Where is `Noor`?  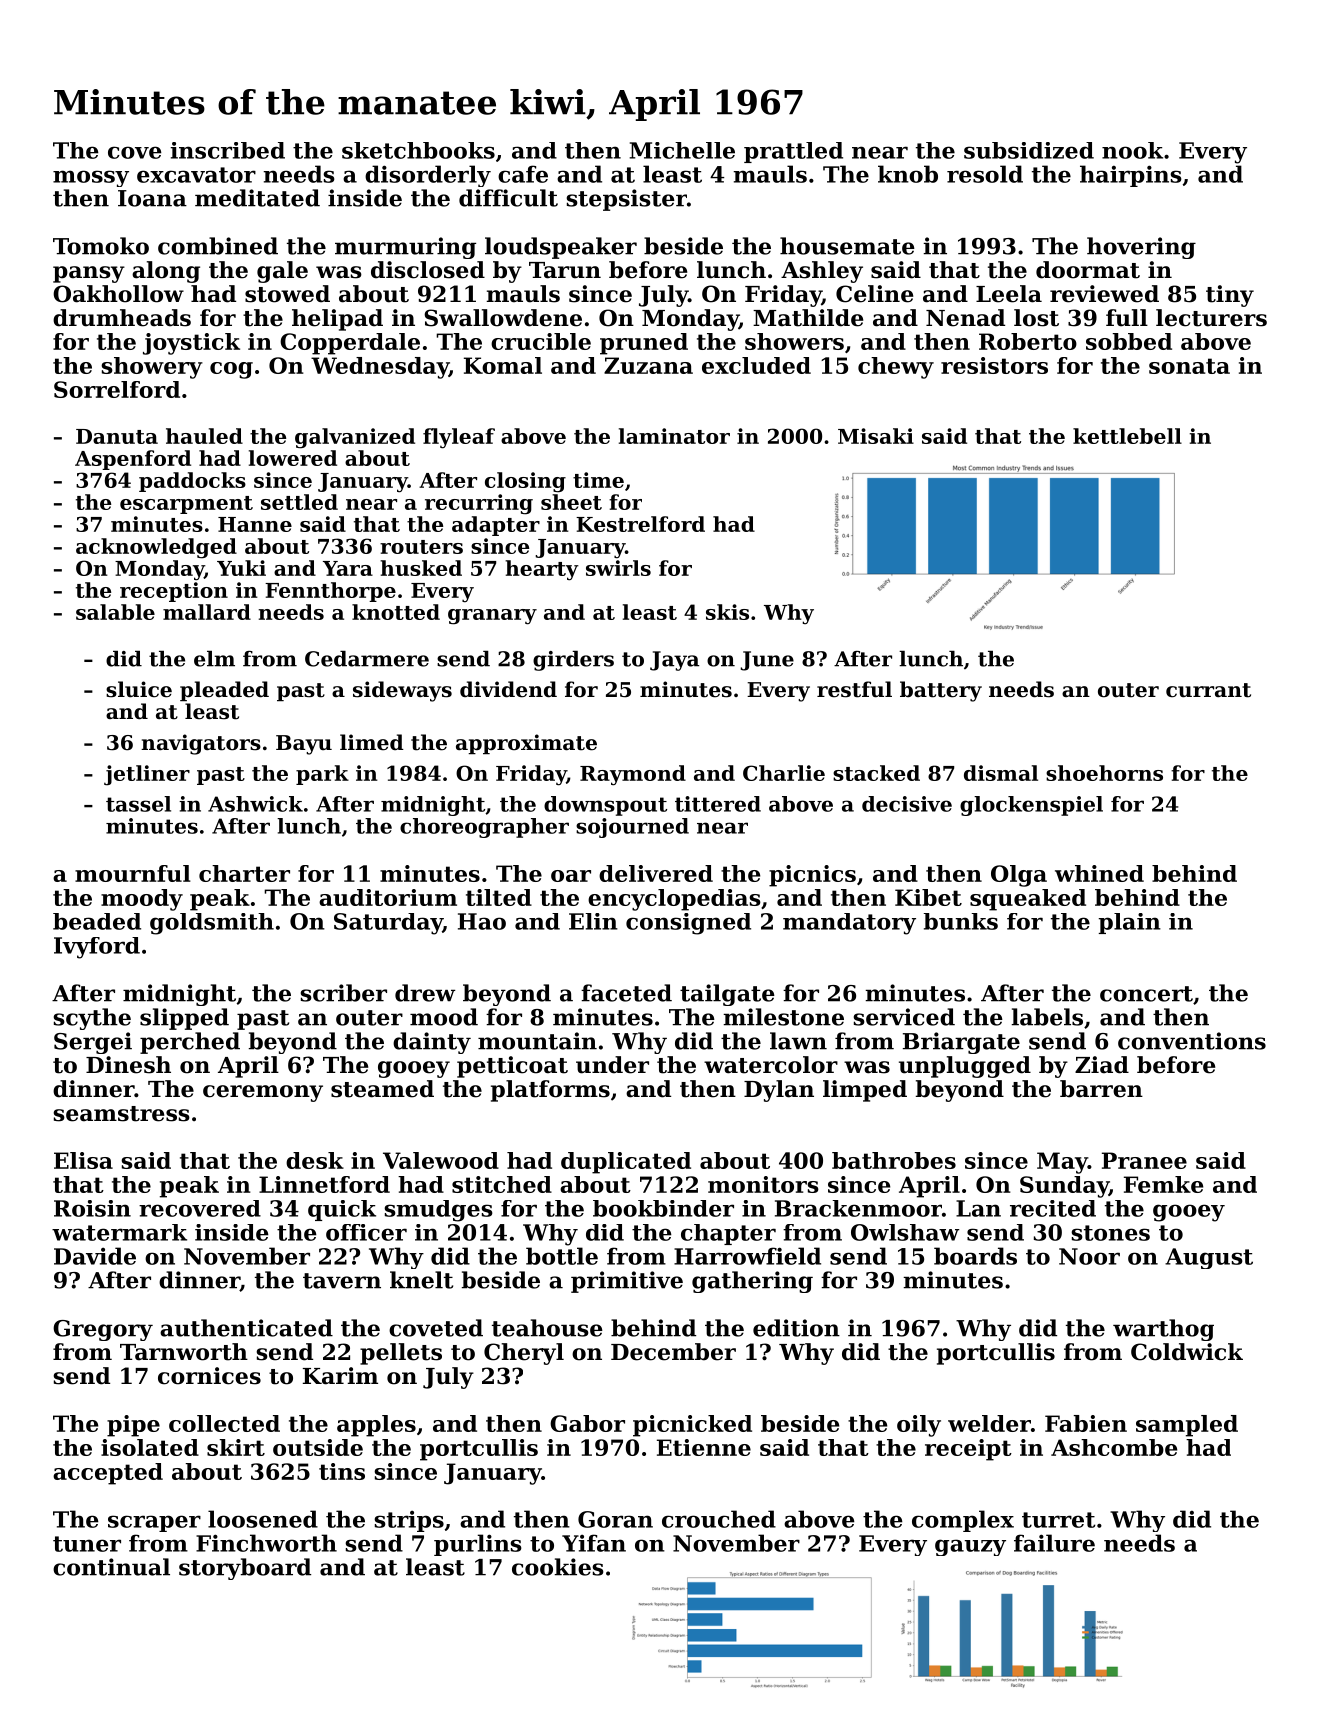 Noor is located at coordinates (1089, 1256).
